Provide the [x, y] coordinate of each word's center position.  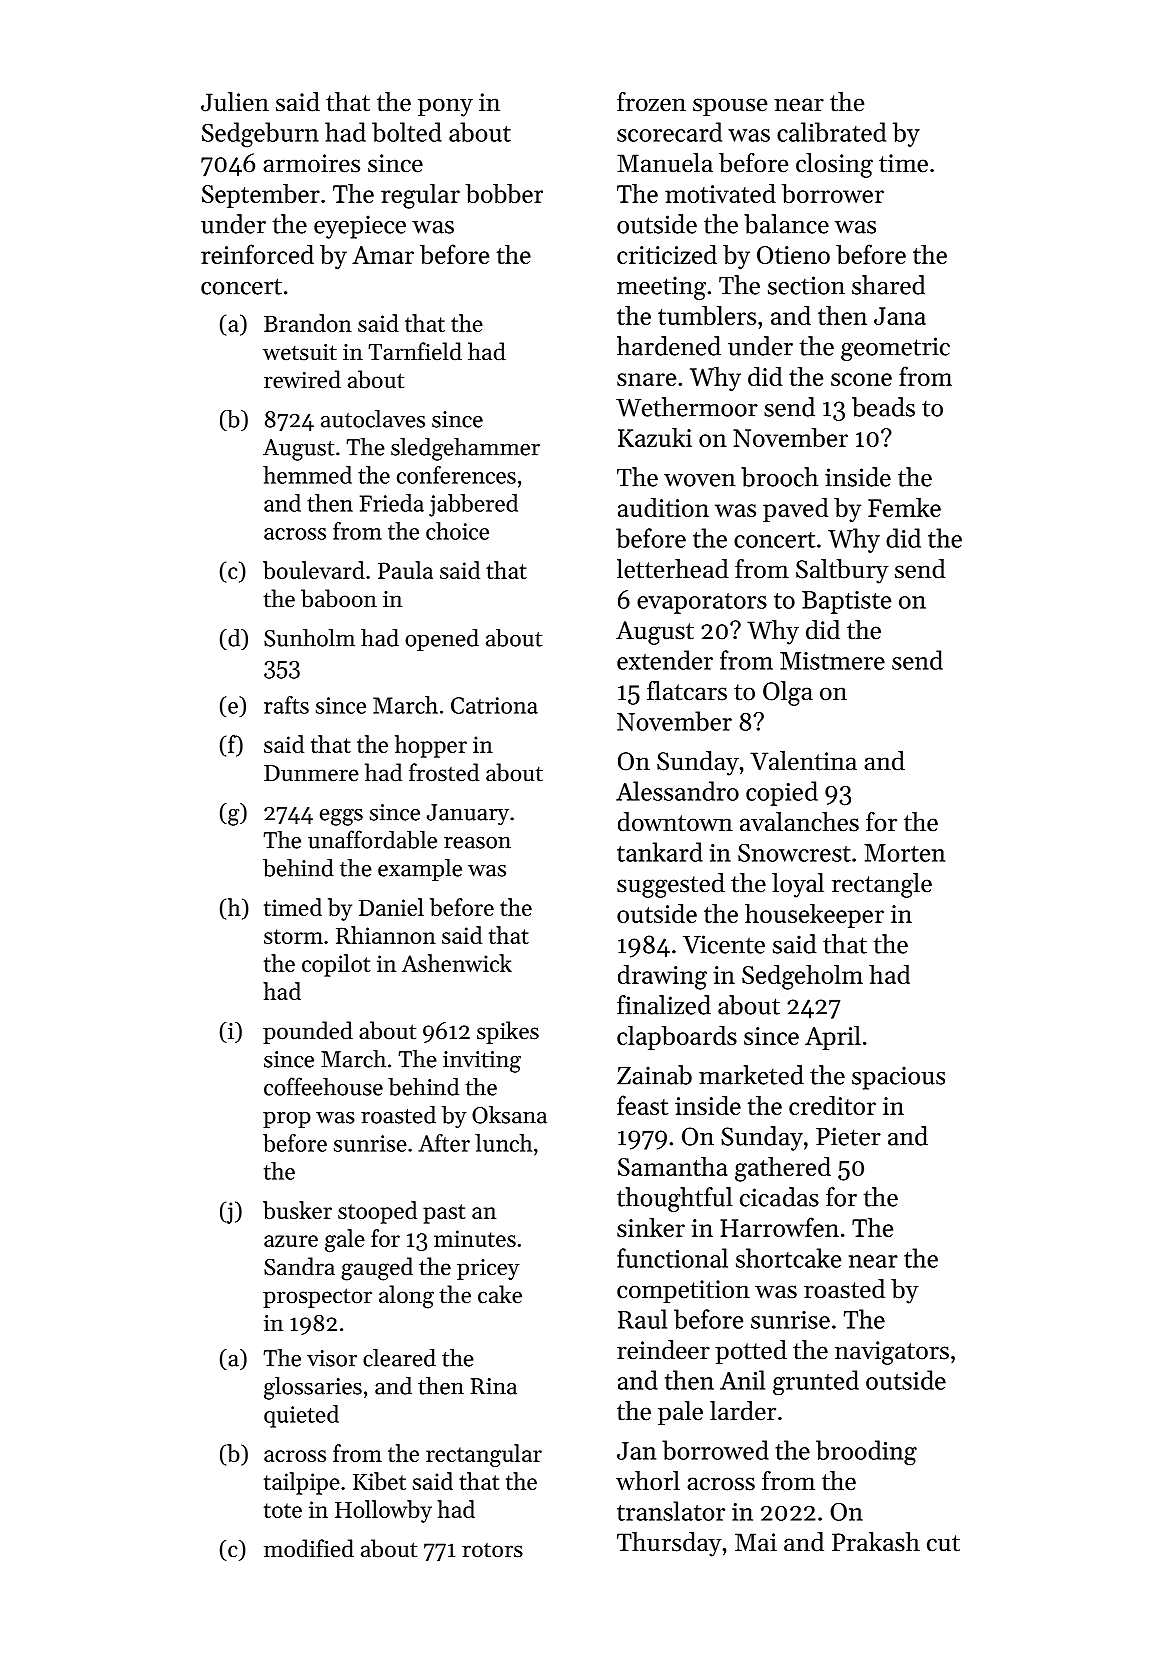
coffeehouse [323, 1086]
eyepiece [360, 227]
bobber [504, 193]
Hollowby [383, 1511]
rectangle [882, 885]
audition [663, 507]
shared [888, 285]
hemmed [307, 475]
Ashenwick [457, 963]
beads [883, 407]
